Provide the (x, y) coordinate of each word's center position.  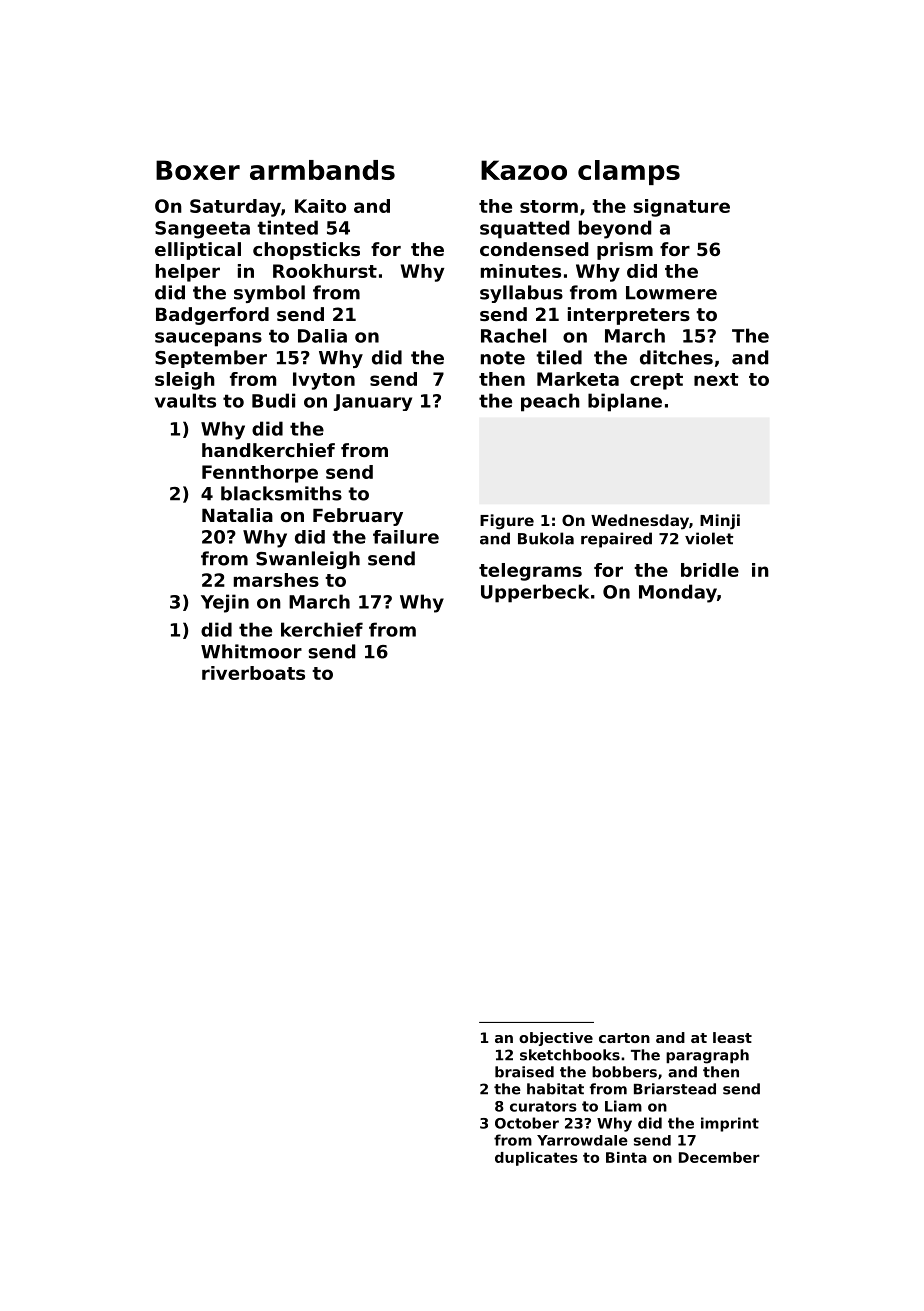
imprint (730, 1124)
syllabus (521, 294)
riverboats (253, 673)
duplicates (536, 1159)
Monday (678, 593)
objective (556, 1039)
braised (524, 1072)
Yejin (225, 603)
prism (625, 251)
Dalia (322, 336)
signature (681, 208)
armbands (322, 170)
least (732, 1037)
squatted (524, 229)
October (527, 1123)
